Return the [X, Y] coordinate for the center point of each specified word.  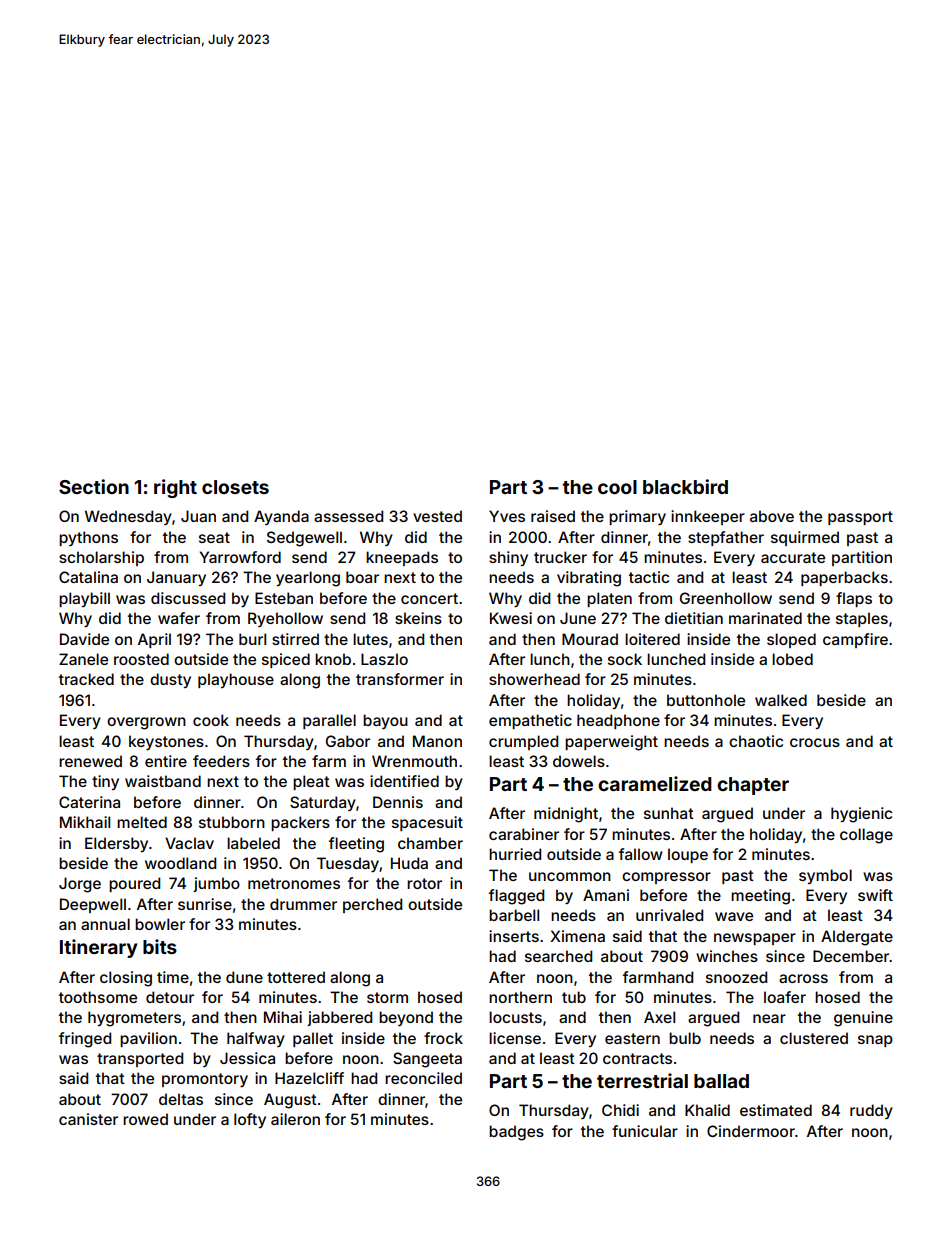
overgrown [146, 723]
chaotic [756, 741]
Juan [198, 516]
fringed [85, 1040]
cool [617, 487]
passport [860, 518]
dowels [579, 761]
